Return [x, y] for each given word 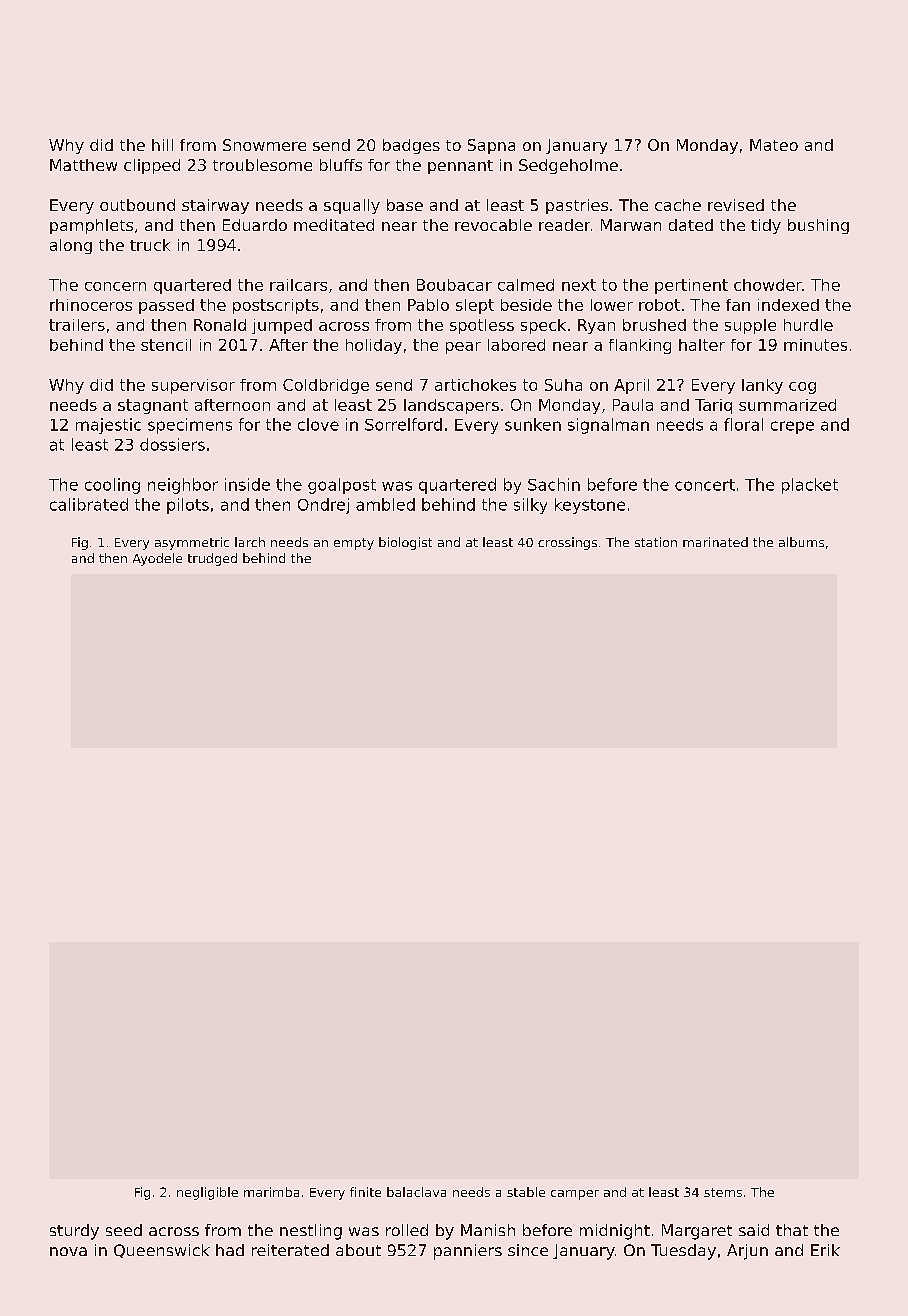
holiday [374, 346]
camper [575, 1195]
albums [801, 542]
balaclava [416, 1192]
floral [743, 424]
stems [723, 1192]
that [792, 1230]
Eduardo [255, 225]
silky [530, 506]
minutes [815, 345]
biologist [405, 543]
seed [124, 1230]
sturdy [74, 1232]
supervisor [193, 386]
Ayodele [157, 559]
